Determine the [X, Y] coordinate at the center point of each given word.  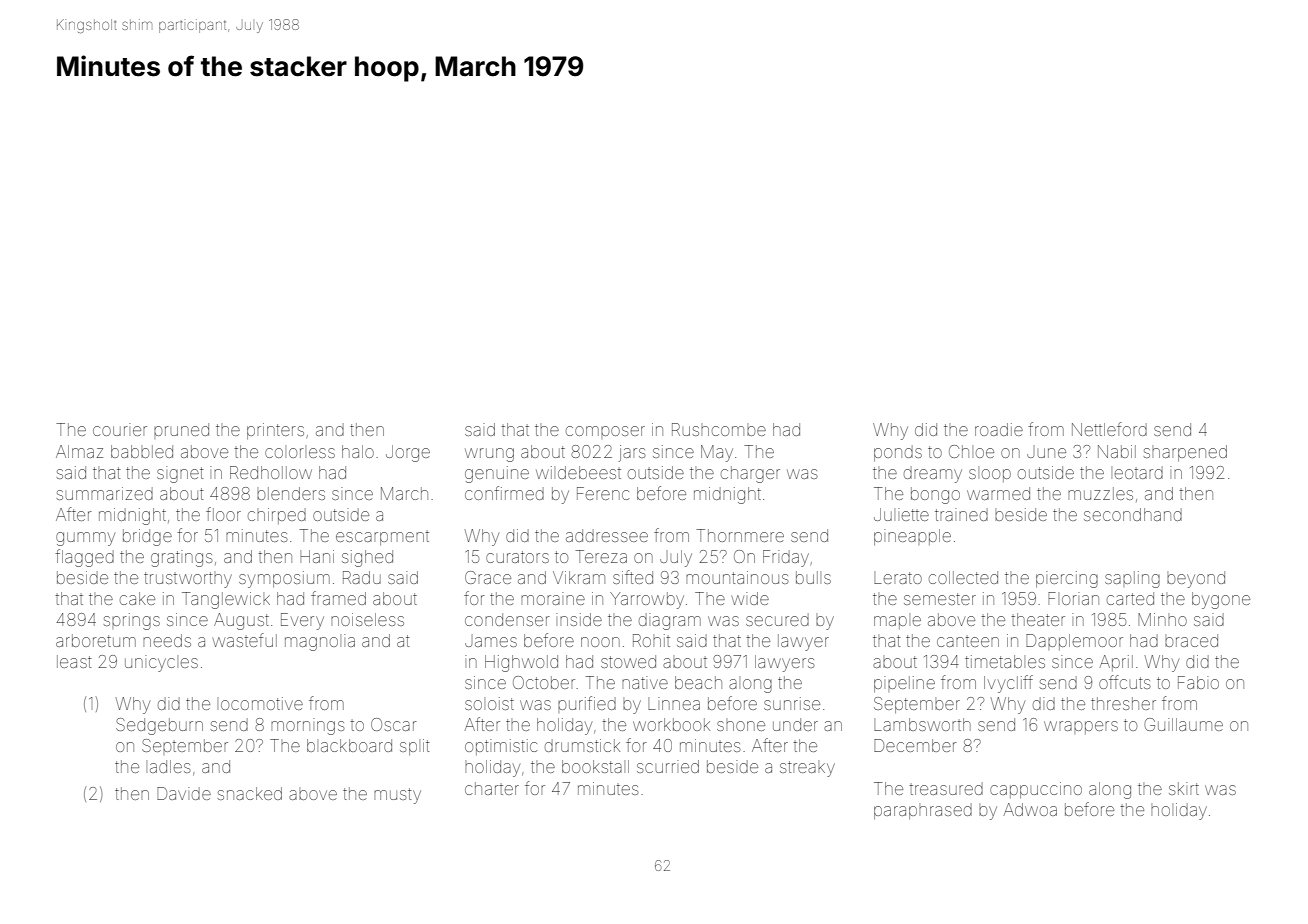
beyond [1196, 579]
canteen [968, 642]
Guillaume [1183, 724]
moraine [553, 598]
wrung [489, 455]
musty [397, 796]
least [74, 661]
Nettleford [1109, 429]
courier [120, 429]
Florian [1073, 598]
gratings [182, 558]
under [795, 724]
